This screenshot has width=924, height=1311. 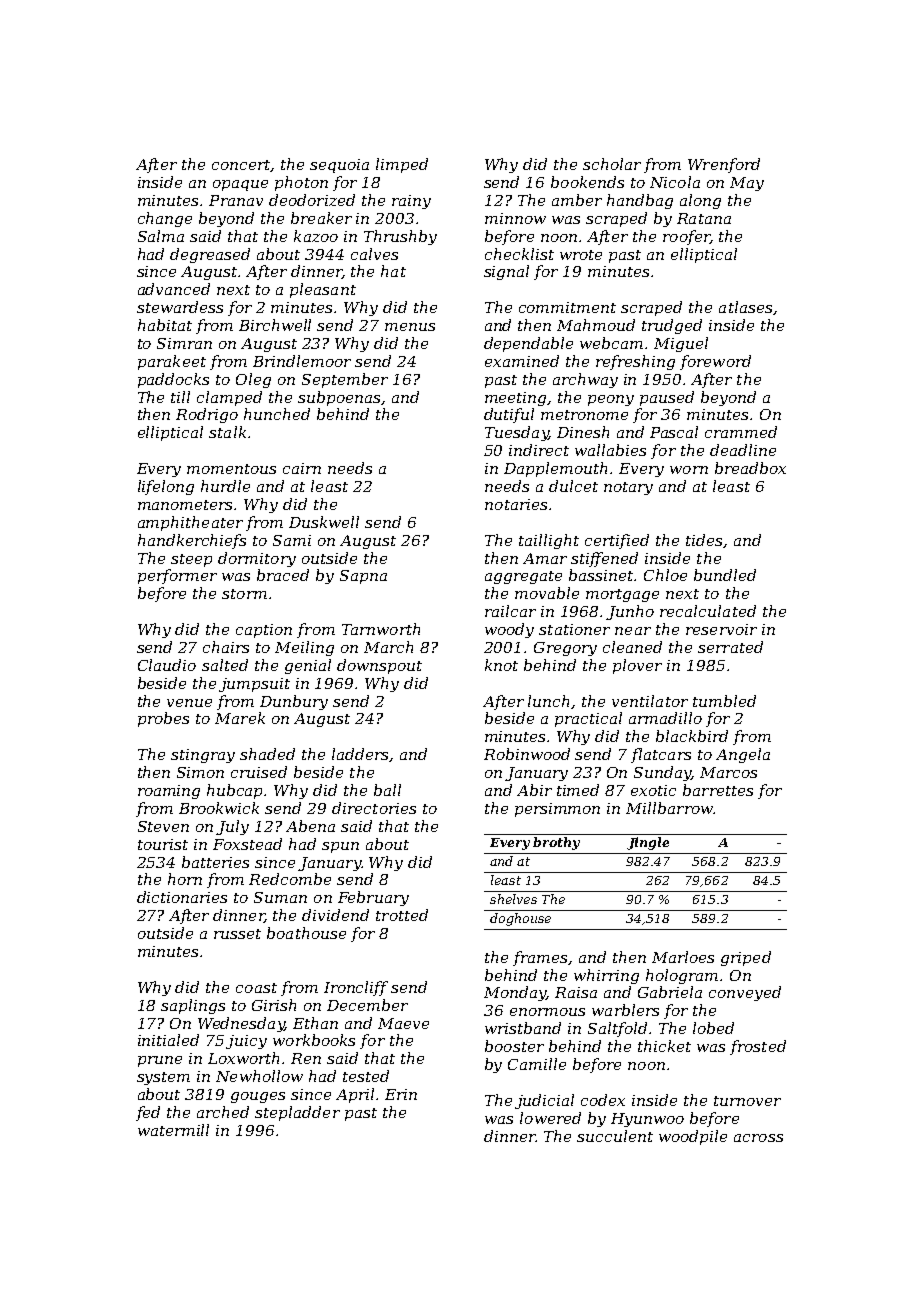 I want to click on storm, so click(x=244, y=594).
